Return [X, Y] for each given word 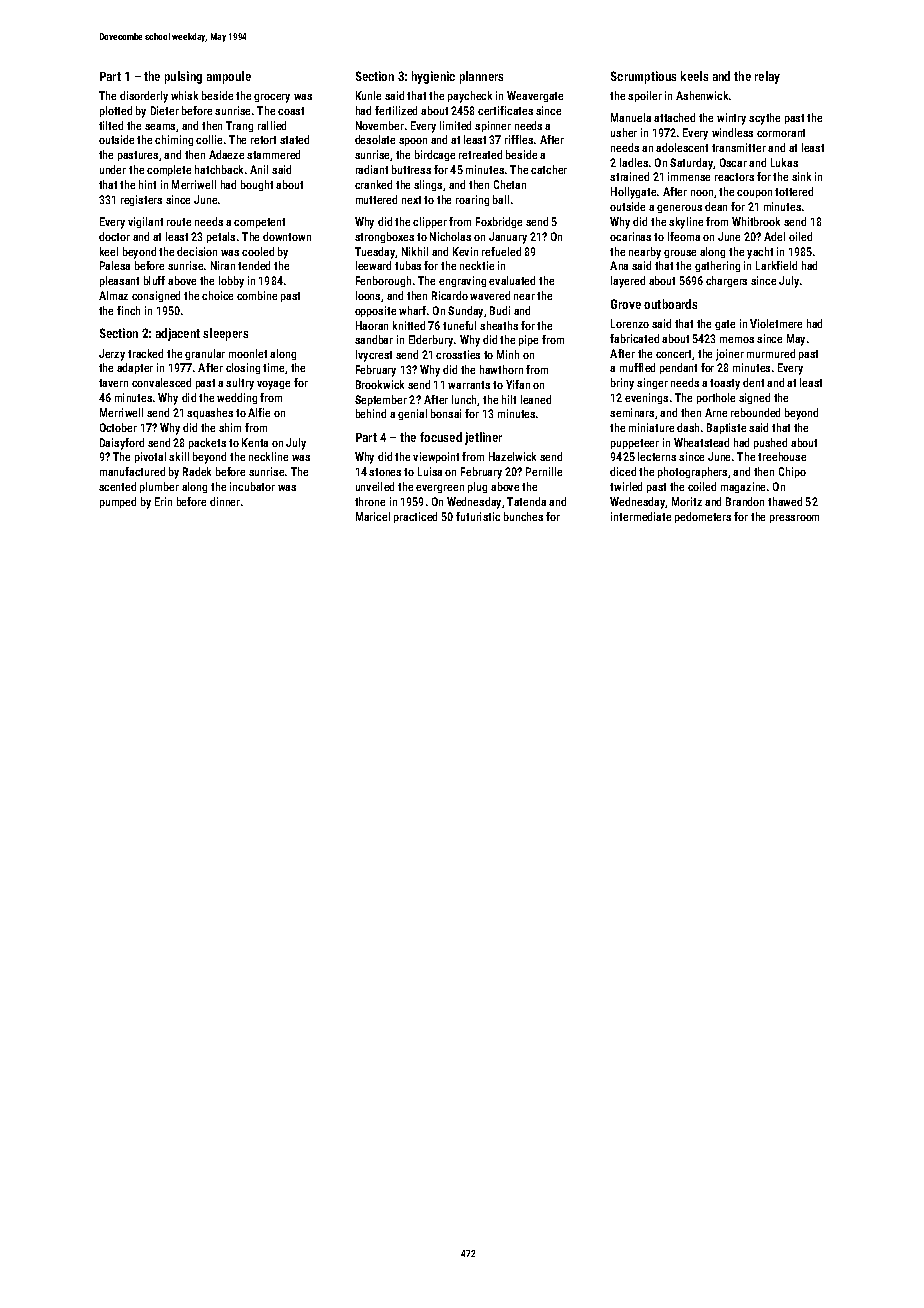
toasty [725, 384]
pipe [528, 340]
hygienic [433, 77]
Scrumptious [643, 77]
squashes [210, 413]
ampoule [229, 77]
